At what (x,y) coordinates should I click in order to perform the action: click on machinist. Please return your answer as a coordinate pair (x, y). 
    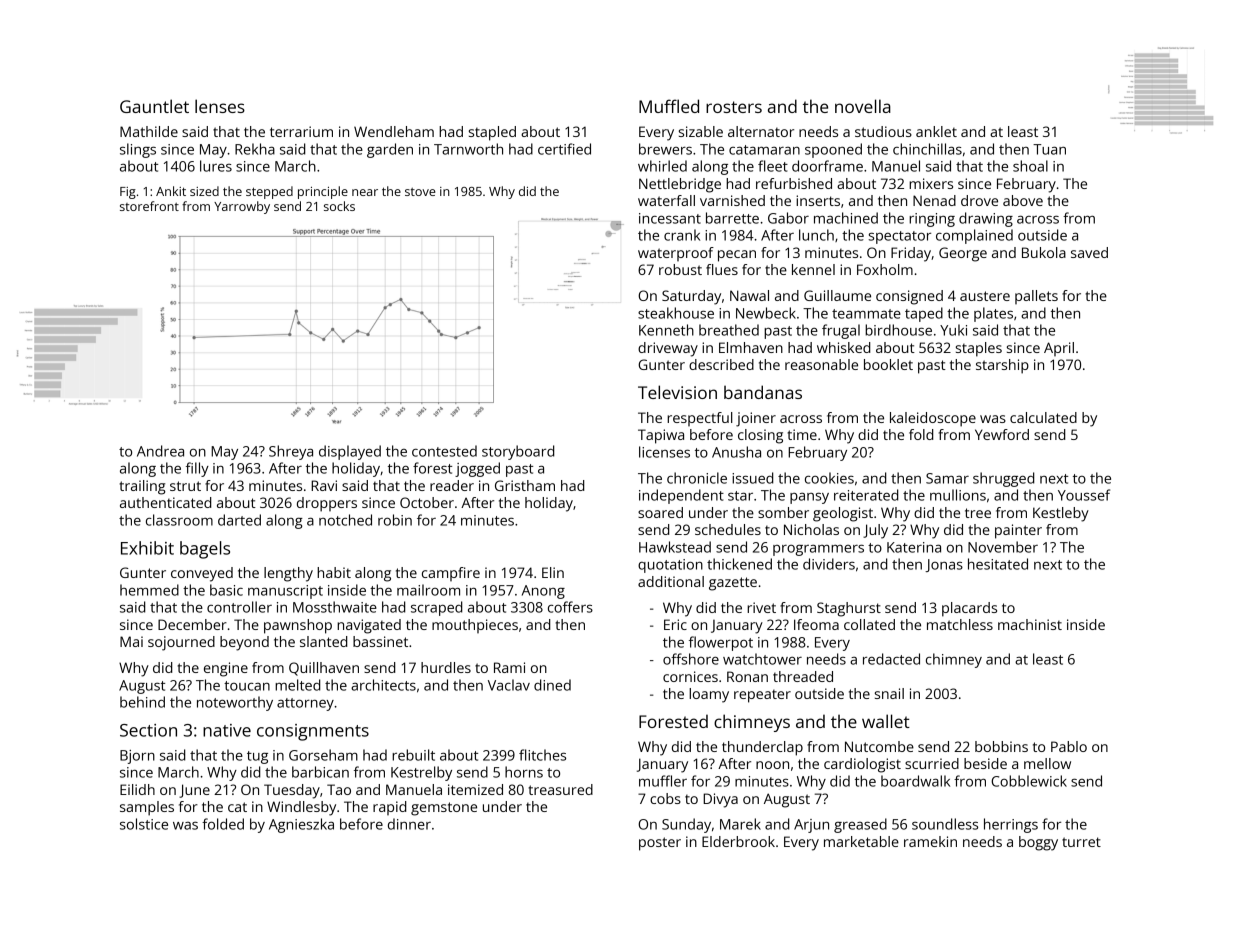
    Looking at the image, I should click on (1030, 624).
